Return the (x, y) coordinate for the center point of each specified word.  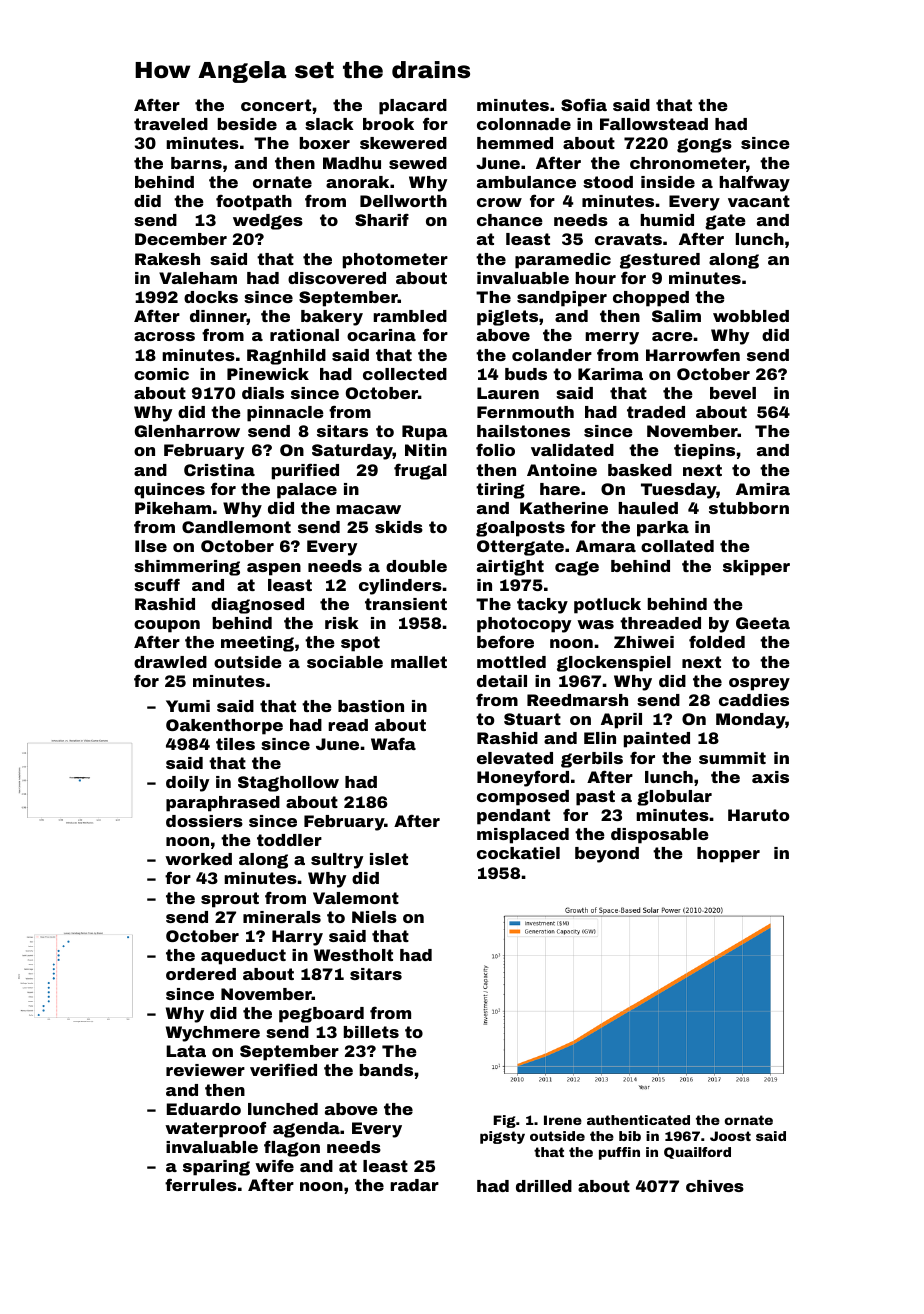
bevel (733, 393)
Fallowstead (654, 124)
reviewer (205, 1070)
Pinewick (268, 374)
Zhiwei (644, 642)
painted (657, 740)
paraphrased (223, 804)
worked (198, 859)
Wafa (393, 744)
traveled (171, 124)
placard (413, 107)
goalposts (520, 529)
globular (674, 798)
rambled (410, 316)
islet (389, 859)
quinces (169, 491)
